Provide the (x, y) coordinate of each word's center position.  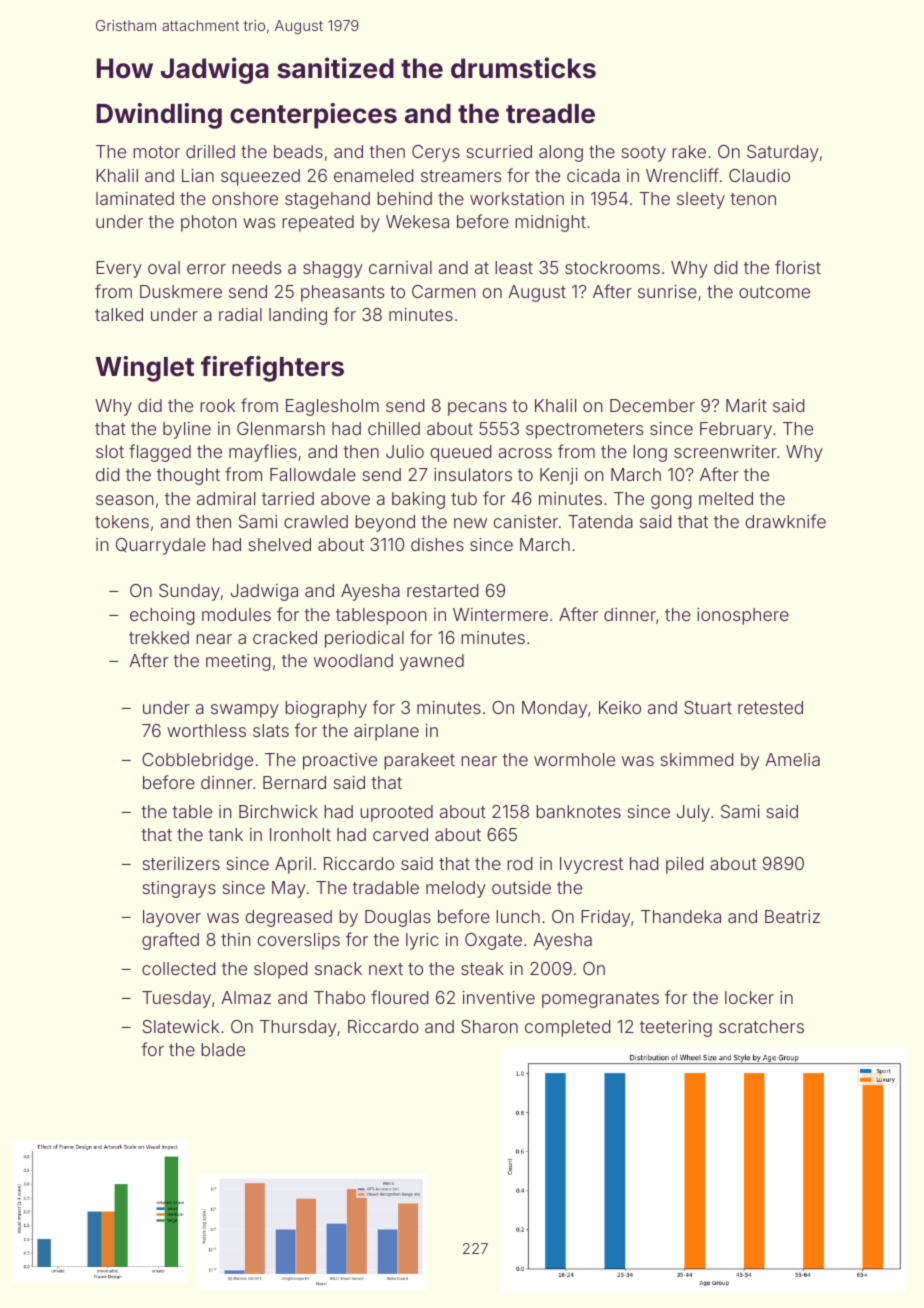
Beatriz (792, 916)
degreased (288, 918)
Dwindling (159, 116)
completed (568, 1028)
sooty (644, 154)
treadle (550, 114)
